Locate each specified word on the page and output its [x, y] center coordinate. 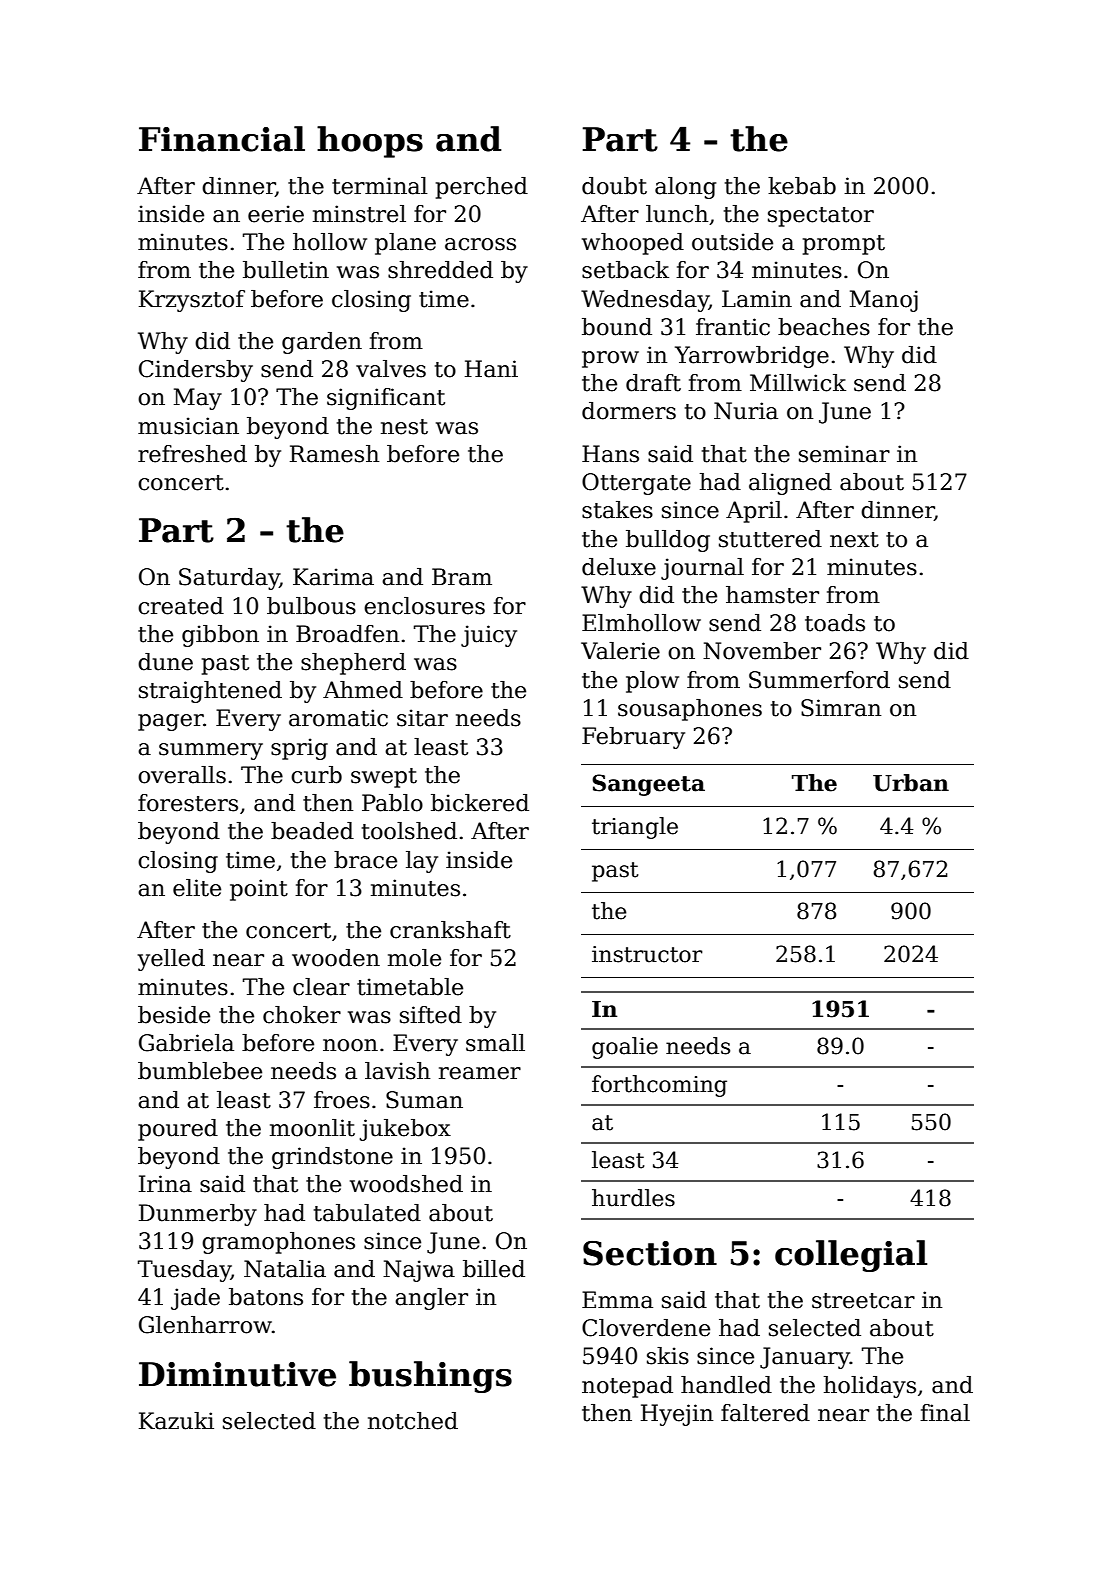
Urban [911, 783]
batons [266, 1297]
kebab [802, 186]
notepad [627, 1387]
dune [165, 662]
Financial [222, 139]
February [633, 738]
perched [482, 188]
